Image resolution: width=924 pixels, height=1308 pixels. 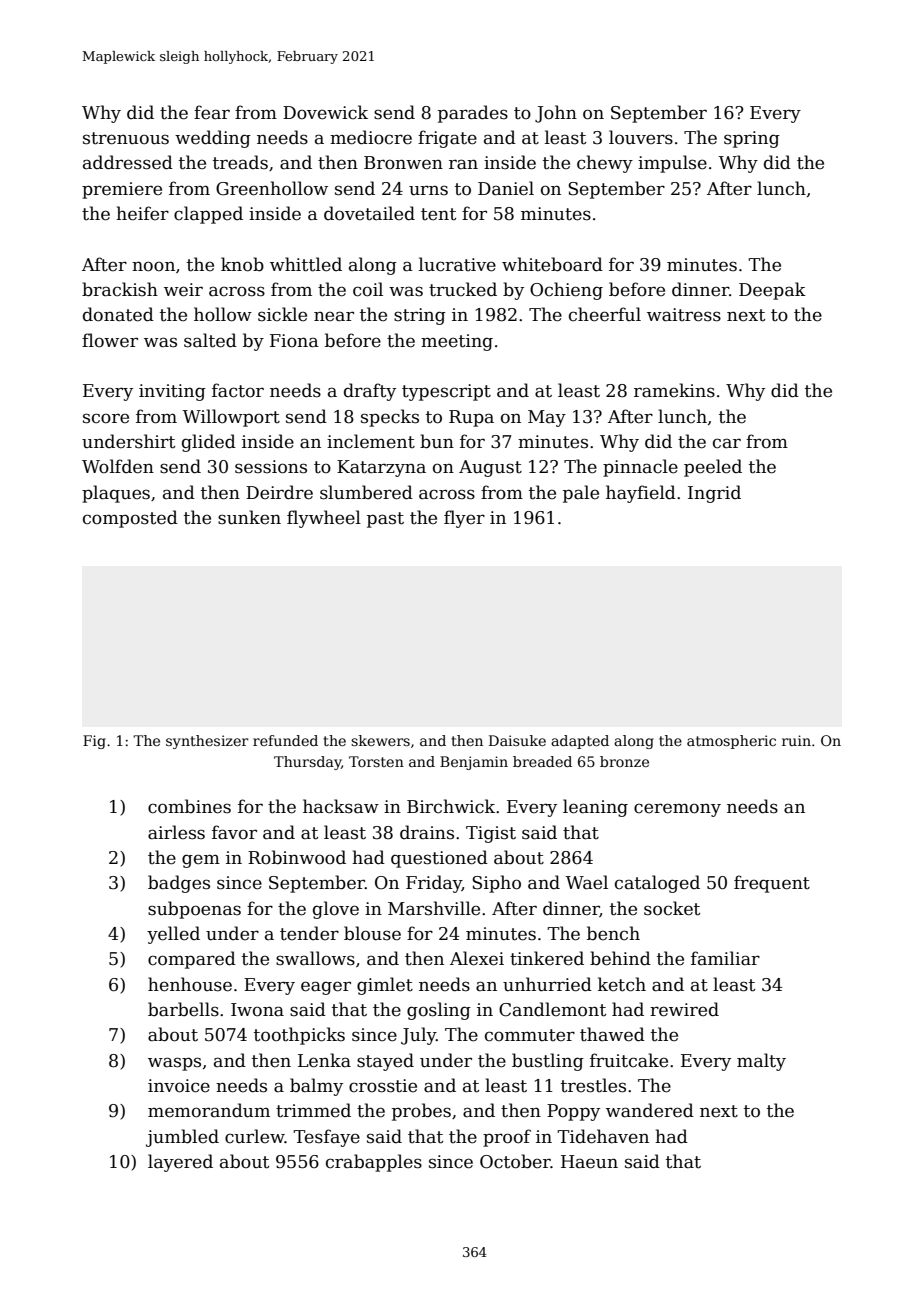 I want to click on Ingrid, so click(x=714, y=494).
